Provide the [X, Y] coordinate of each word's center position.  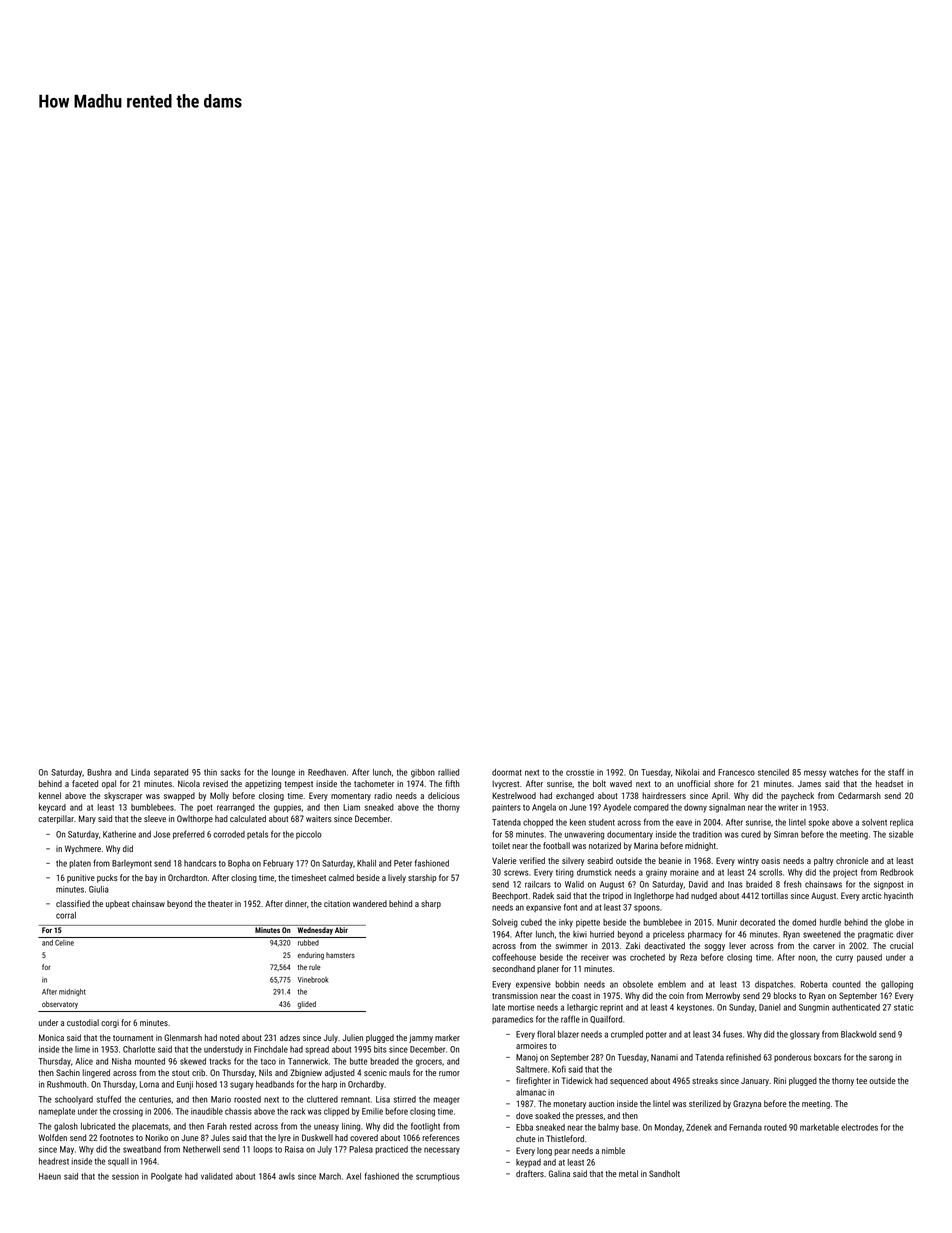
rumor [449, 1073]
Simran [786, 834]
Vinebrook [312, 980]
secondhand [513, 968]
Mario [221, 1099]
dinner [296, 903]
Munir [727, 922]
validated [217, 1176]
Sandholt [664, 1173]
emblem [672, 984]
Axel [353, 1176]
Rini [780, 1080]
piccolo [309, 835]
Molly [219, 796]
